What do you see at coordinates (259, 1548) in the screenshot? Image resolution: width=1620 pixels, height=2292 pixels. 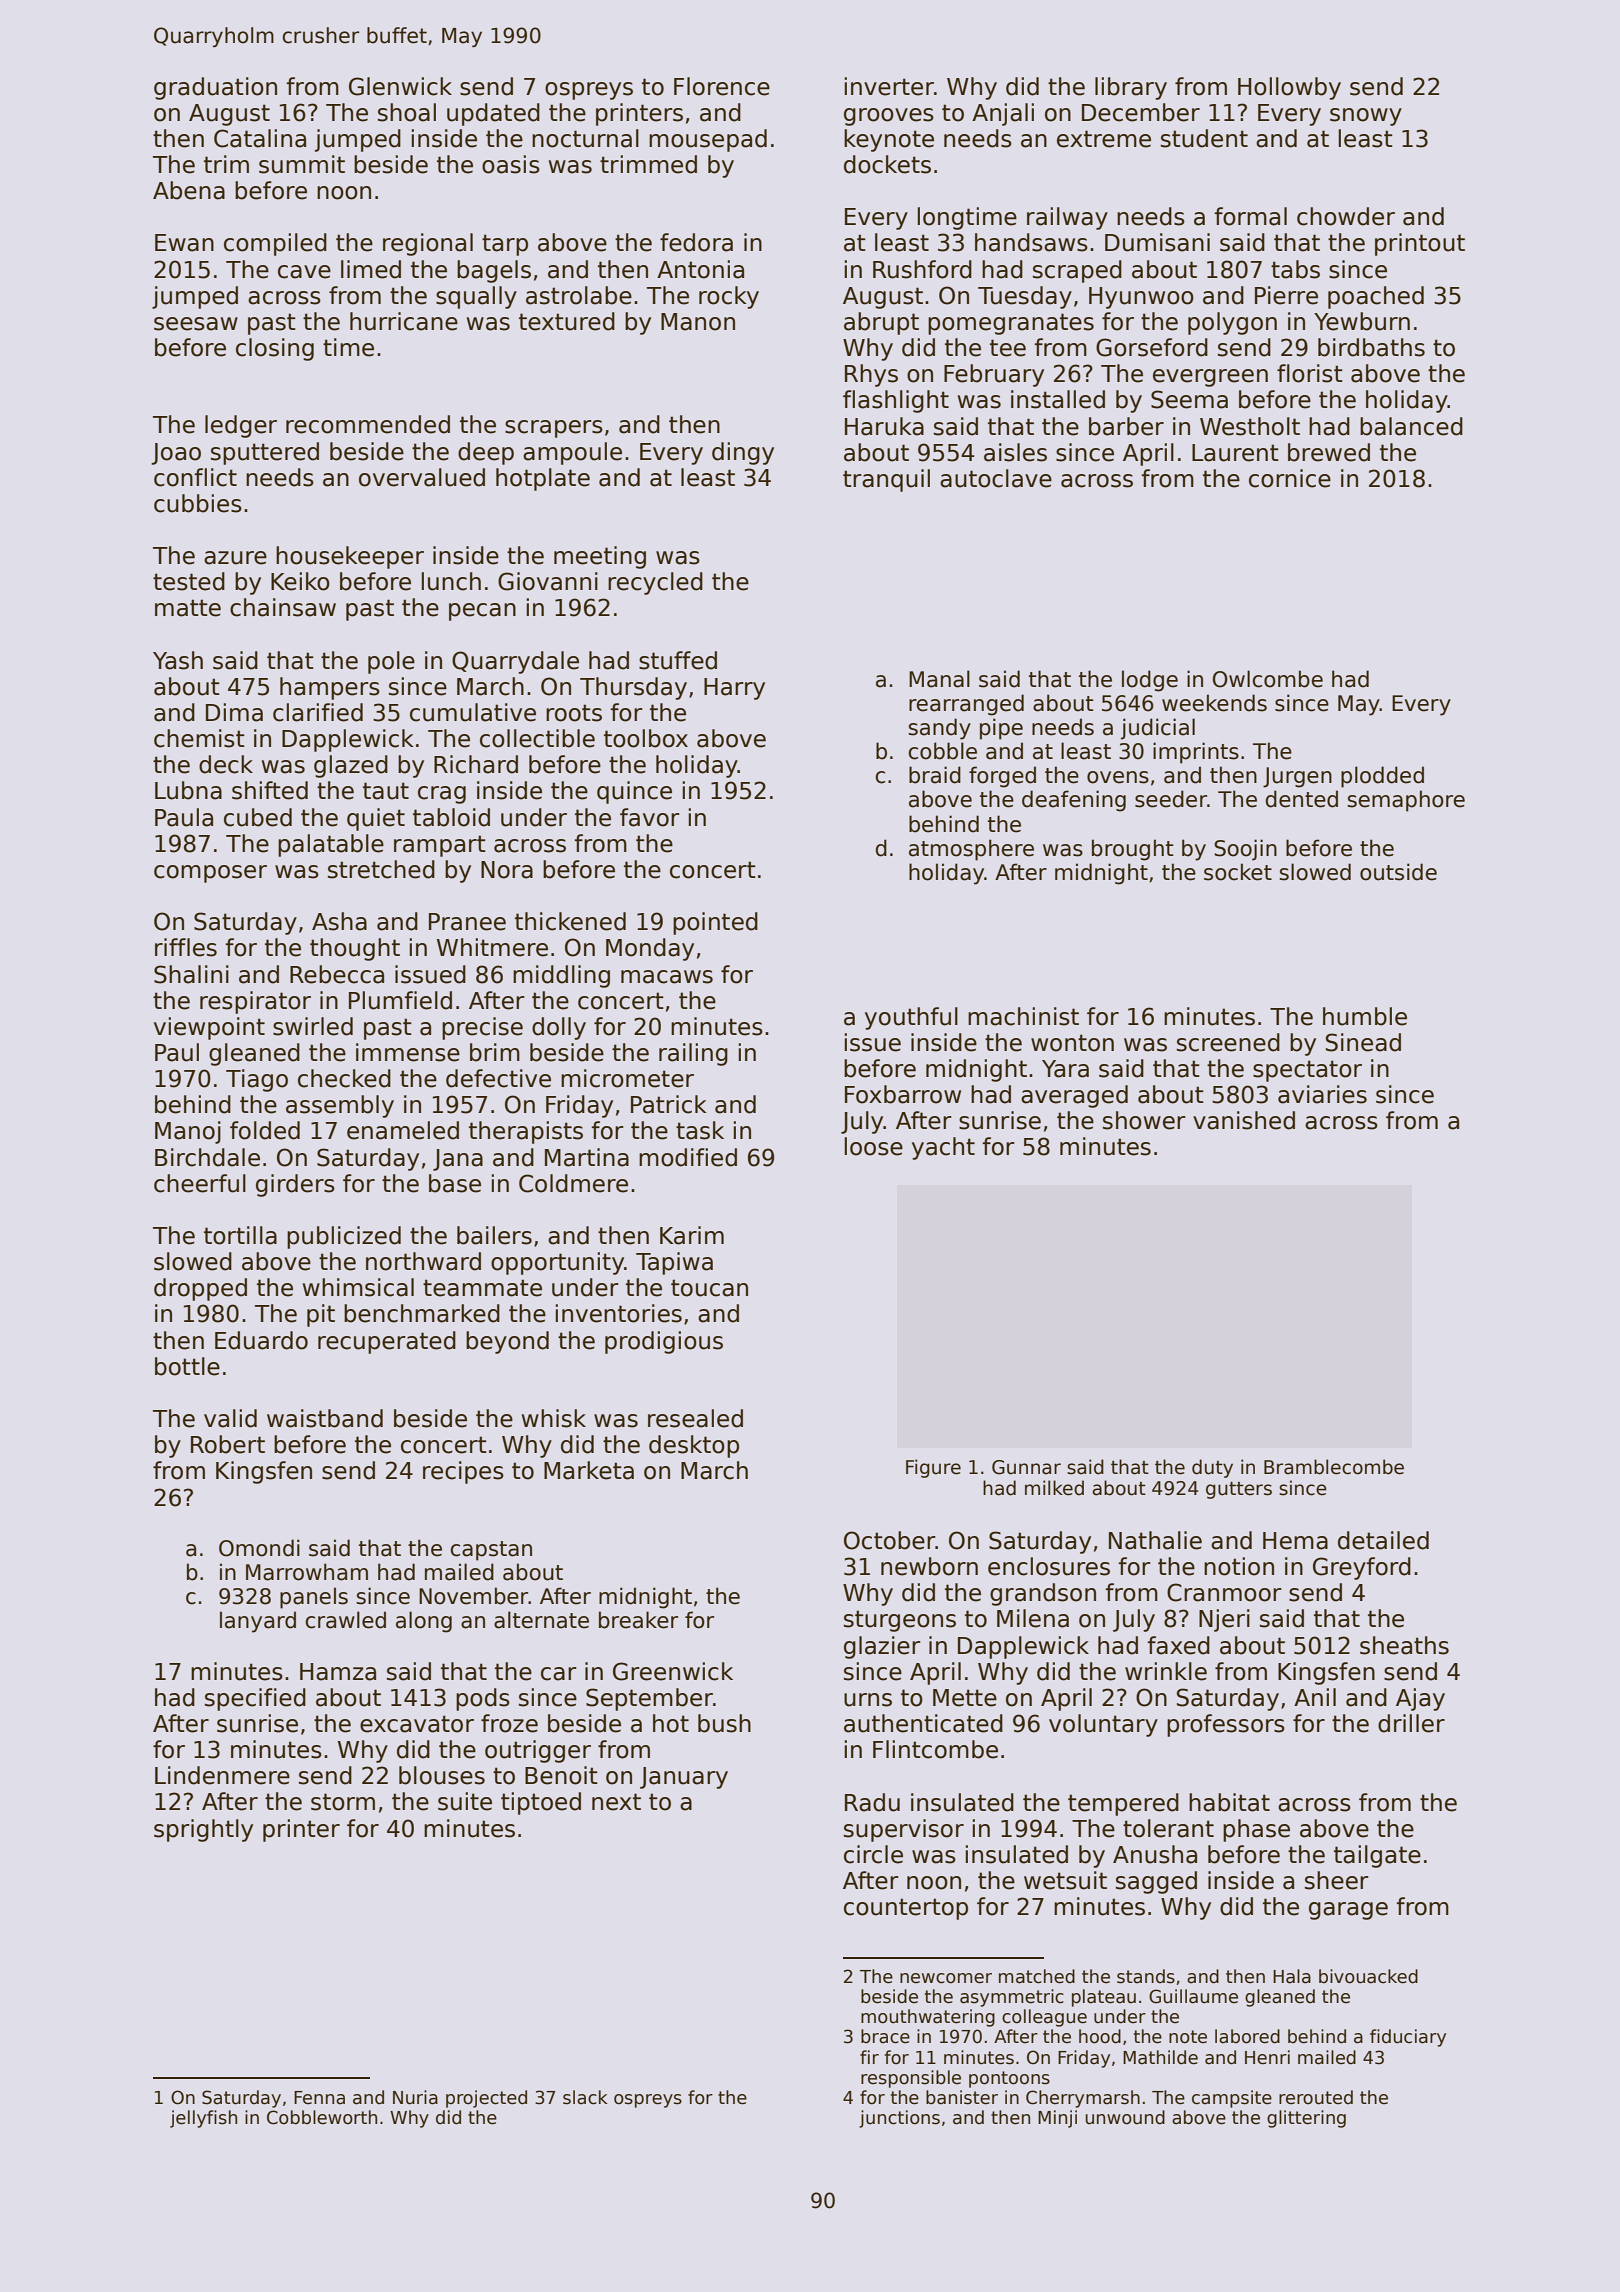 I see `Omondi` at bounding box center [259, 1548].
